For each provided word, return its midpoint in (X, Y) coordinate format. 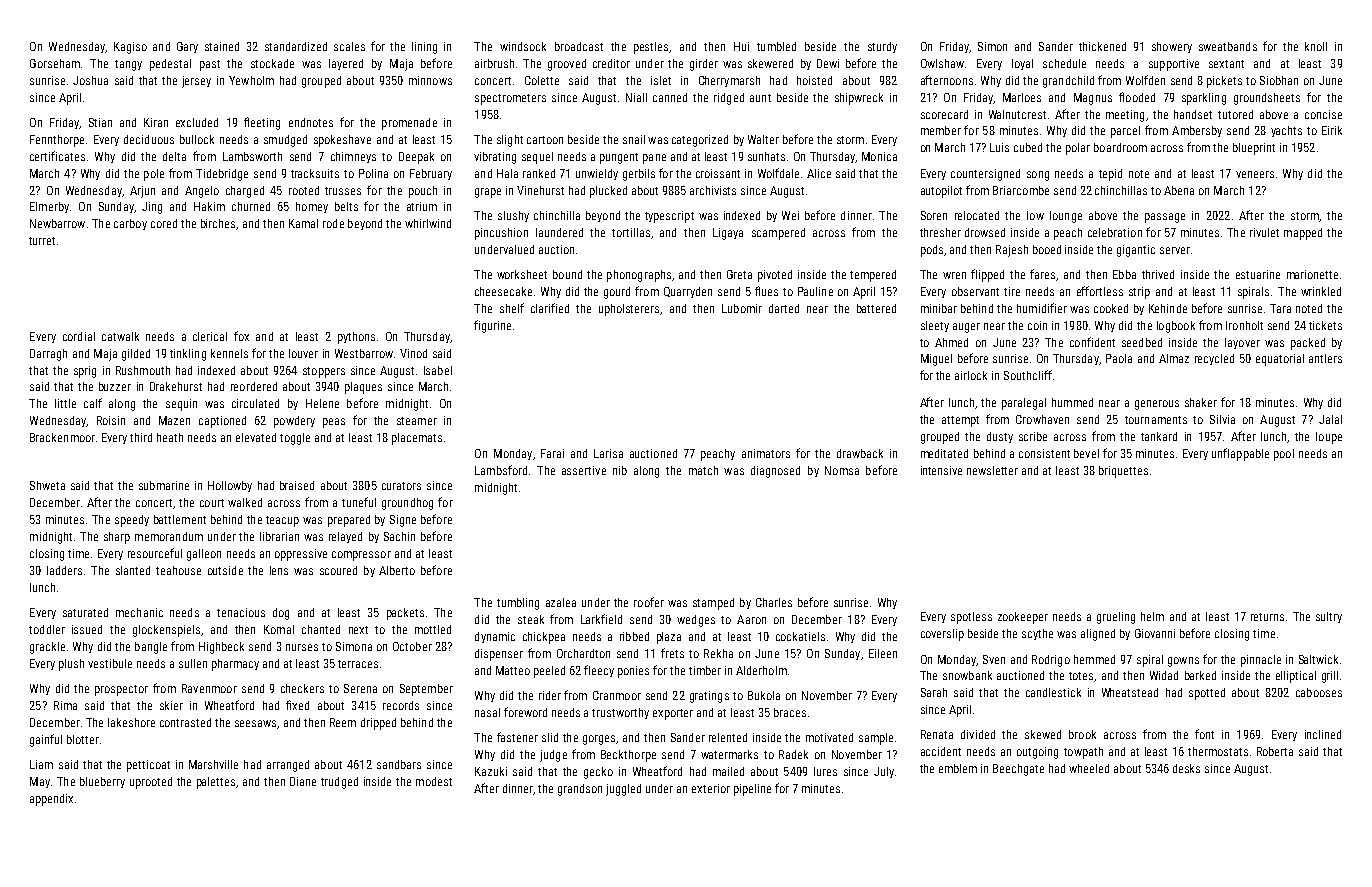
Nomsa (842, 470)
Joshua (90, 80)
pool (1284, 455)
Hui (741, 46)
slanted (133, 570)
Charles (774, 602)
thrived (1158, 274)
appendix (51, 800)
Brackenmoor (62, 437)
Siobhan (1279, 80)
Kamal (303, 223)
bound (567, 274)
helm (1152, 616)
